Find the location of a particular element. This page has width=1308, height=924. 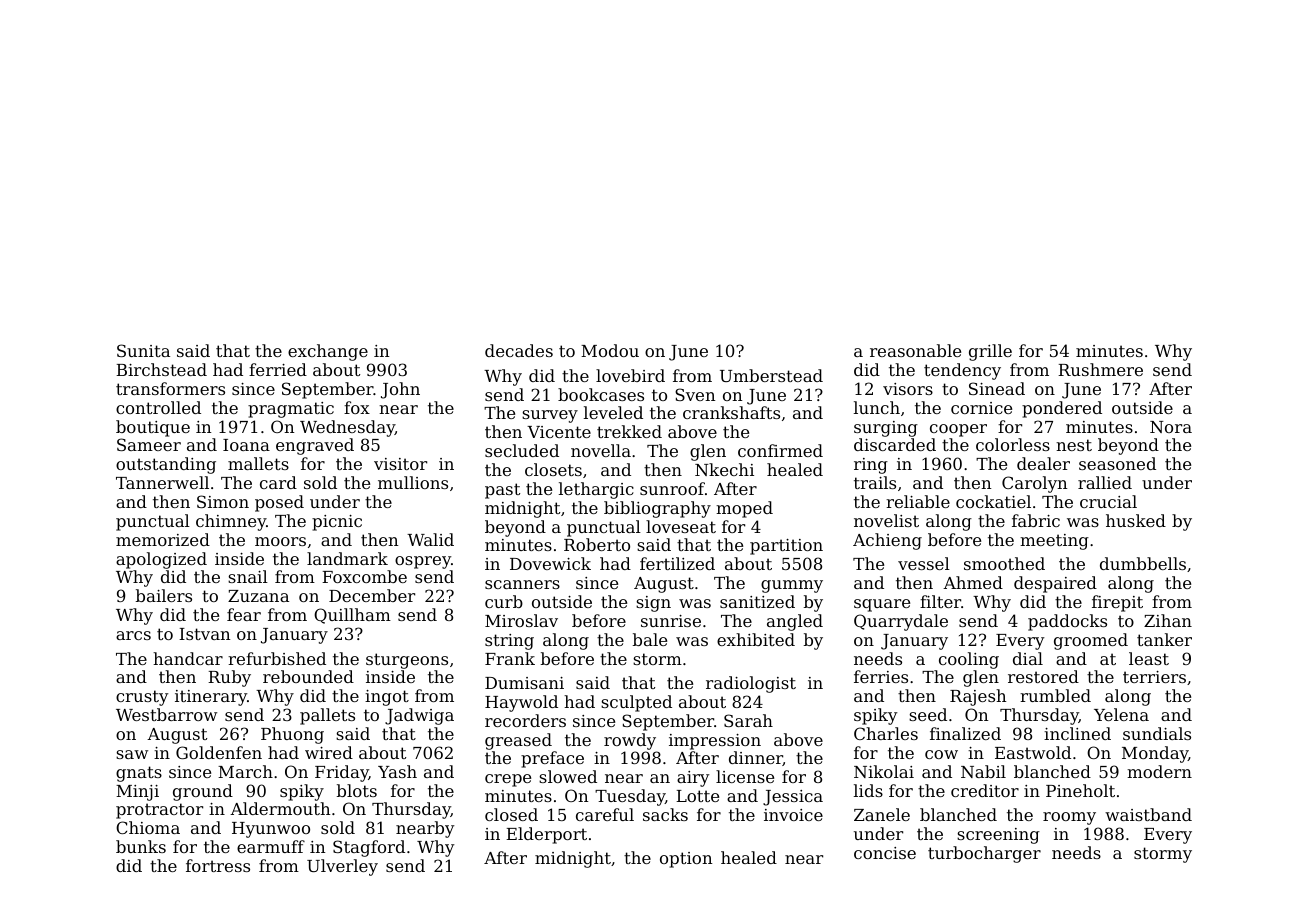

Tannerwell is located at coordinates (162, 482).
